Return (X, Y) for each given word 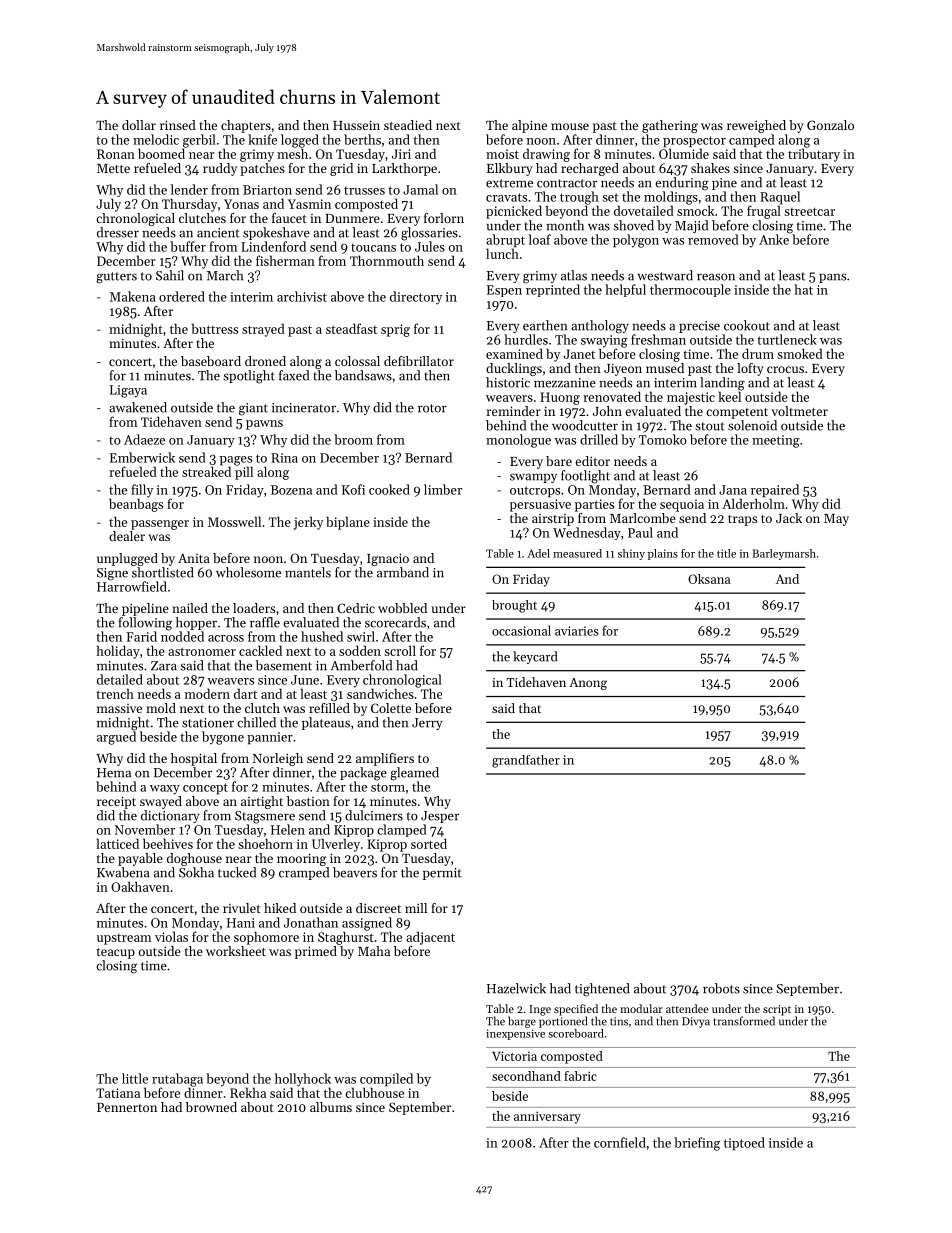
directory (416, 298)
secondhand (526, 1076)
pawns (264, 425)
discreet (378, 908)
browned (211, 1107)
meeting (776, 441)
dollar (139, 125)
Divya (696, 1022)
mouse (570, 126)
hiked (280, 908)
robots (721, 988)
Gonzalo (830, 125)
